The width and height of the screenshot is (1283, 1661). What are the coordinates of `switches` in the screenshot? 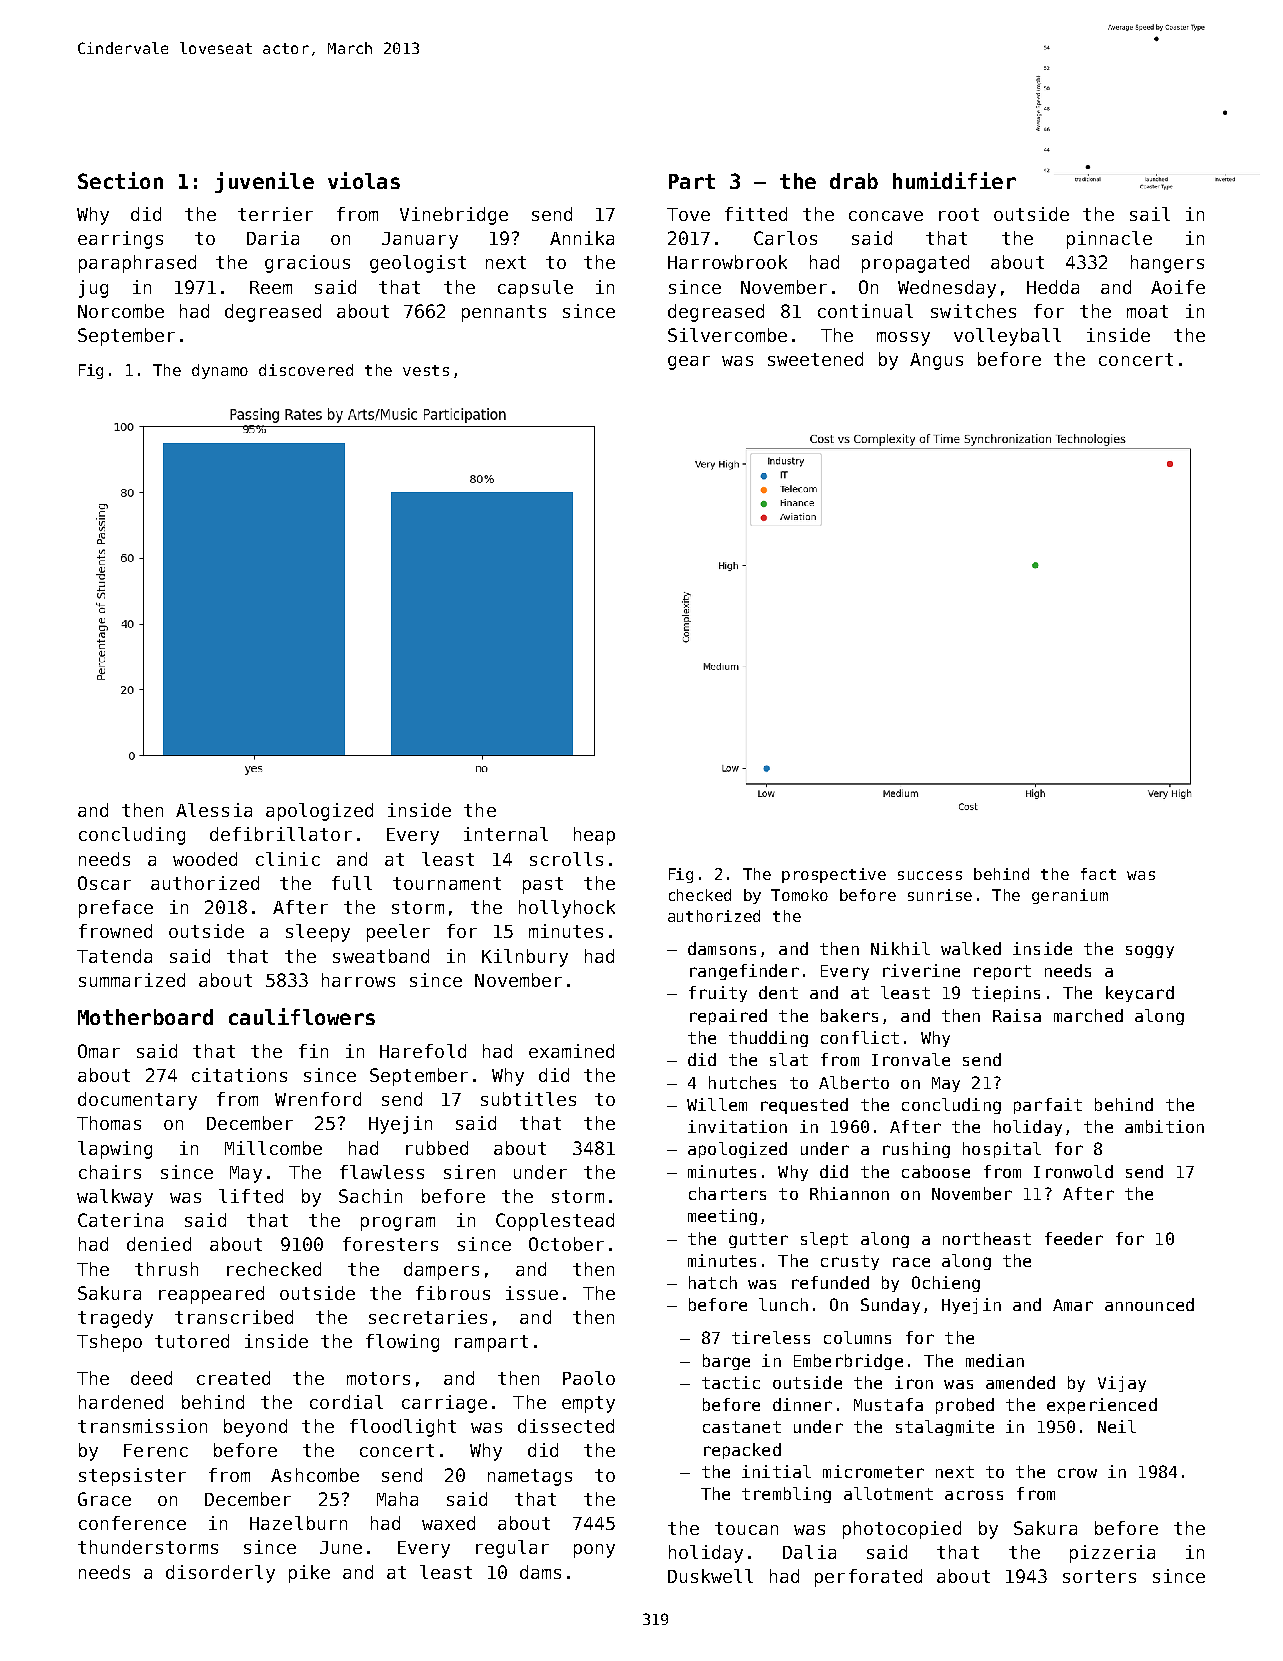 It's located at (973, 311).
